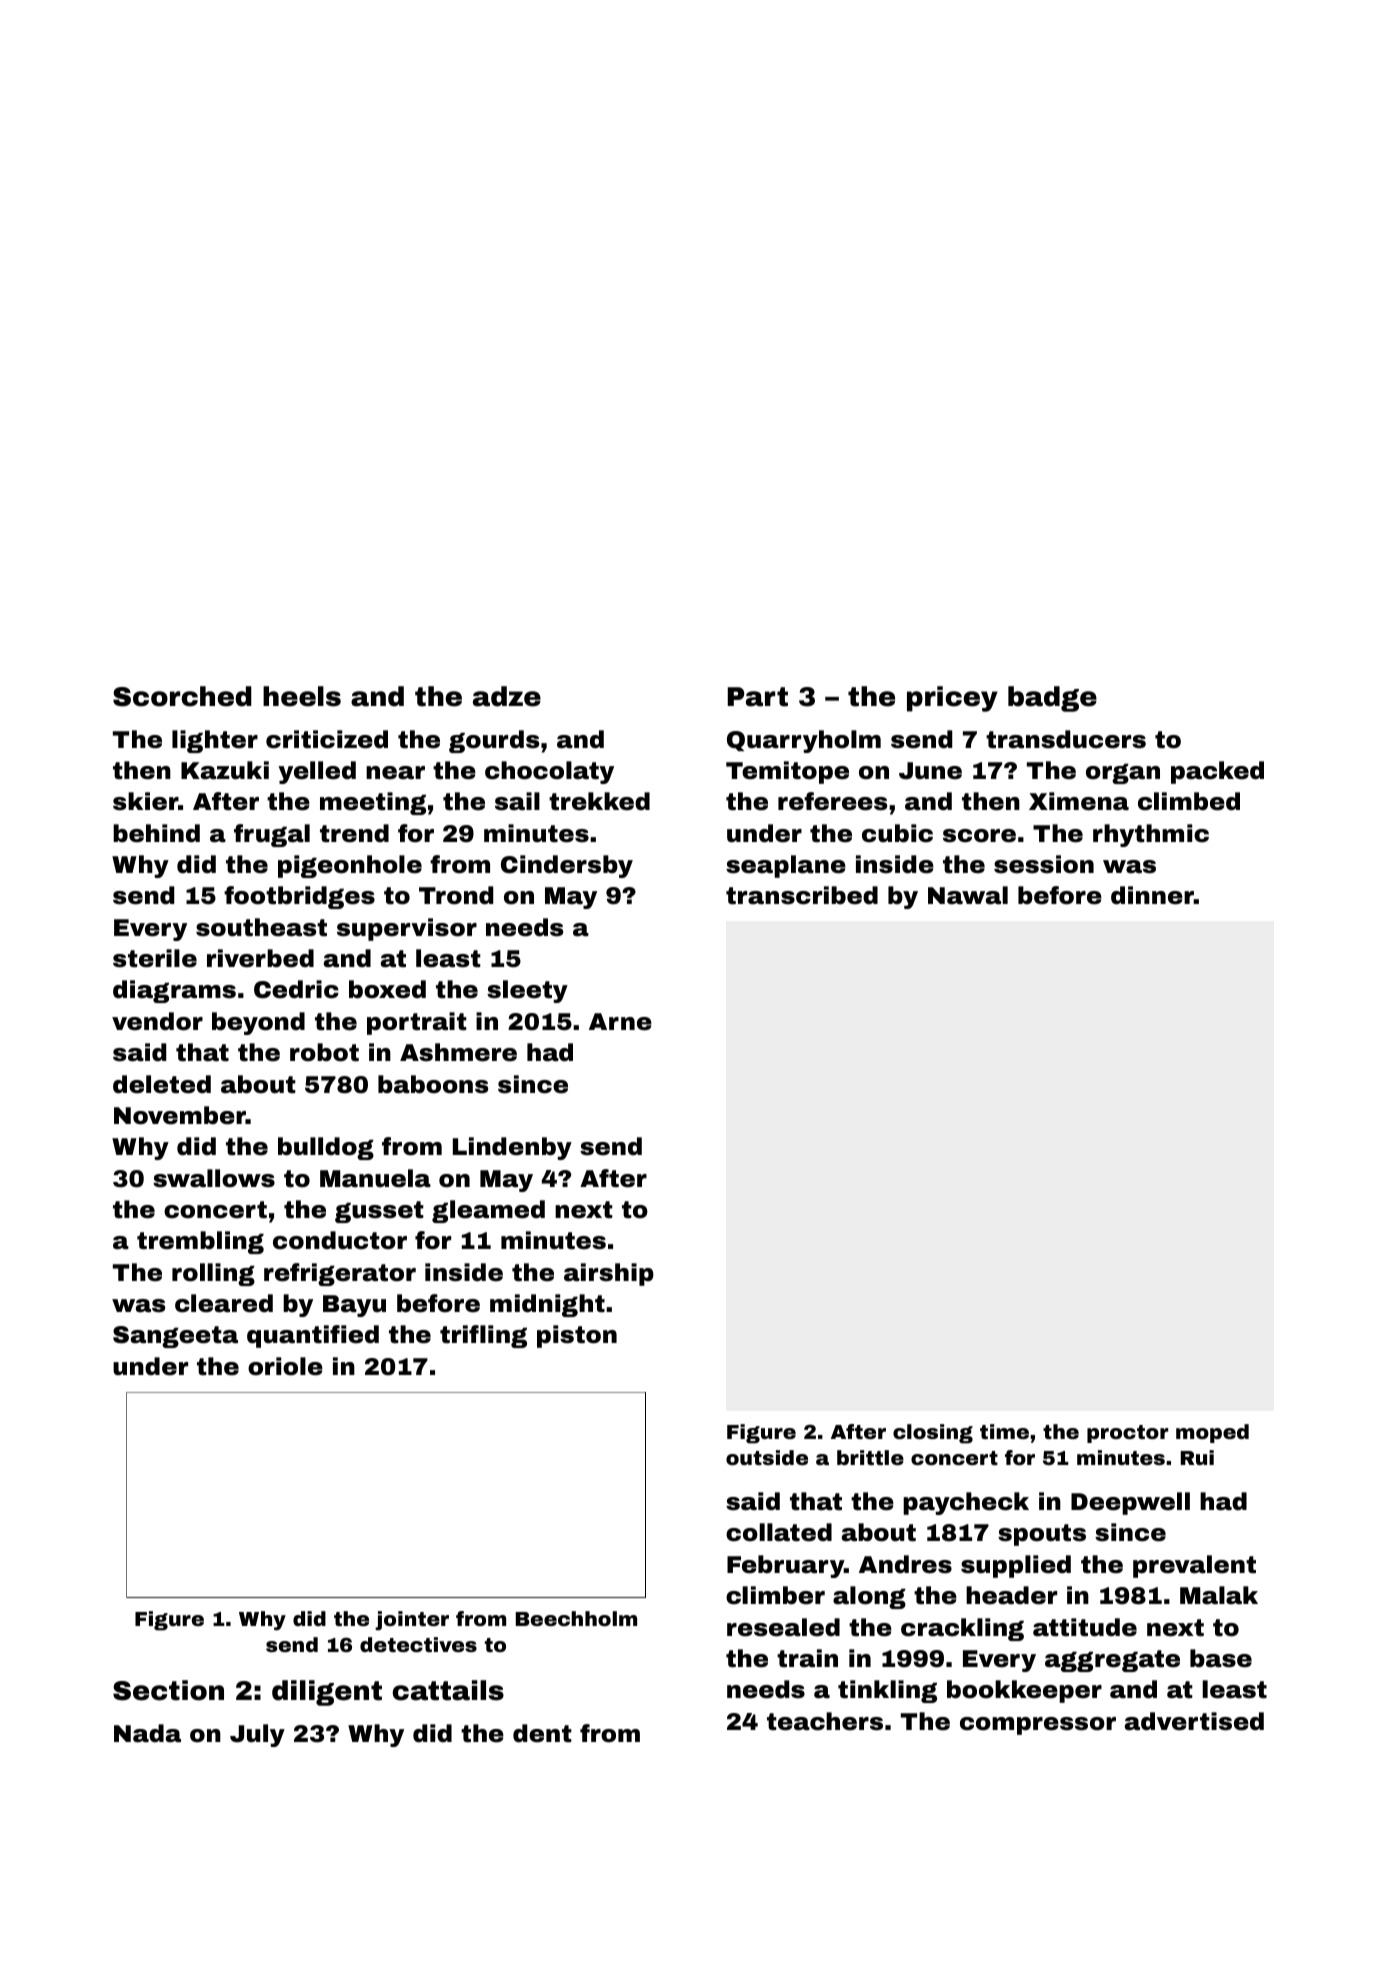 The height and width of the page is (1969, 1386). I want to click on Sangeeta, so click(175, 1337).
